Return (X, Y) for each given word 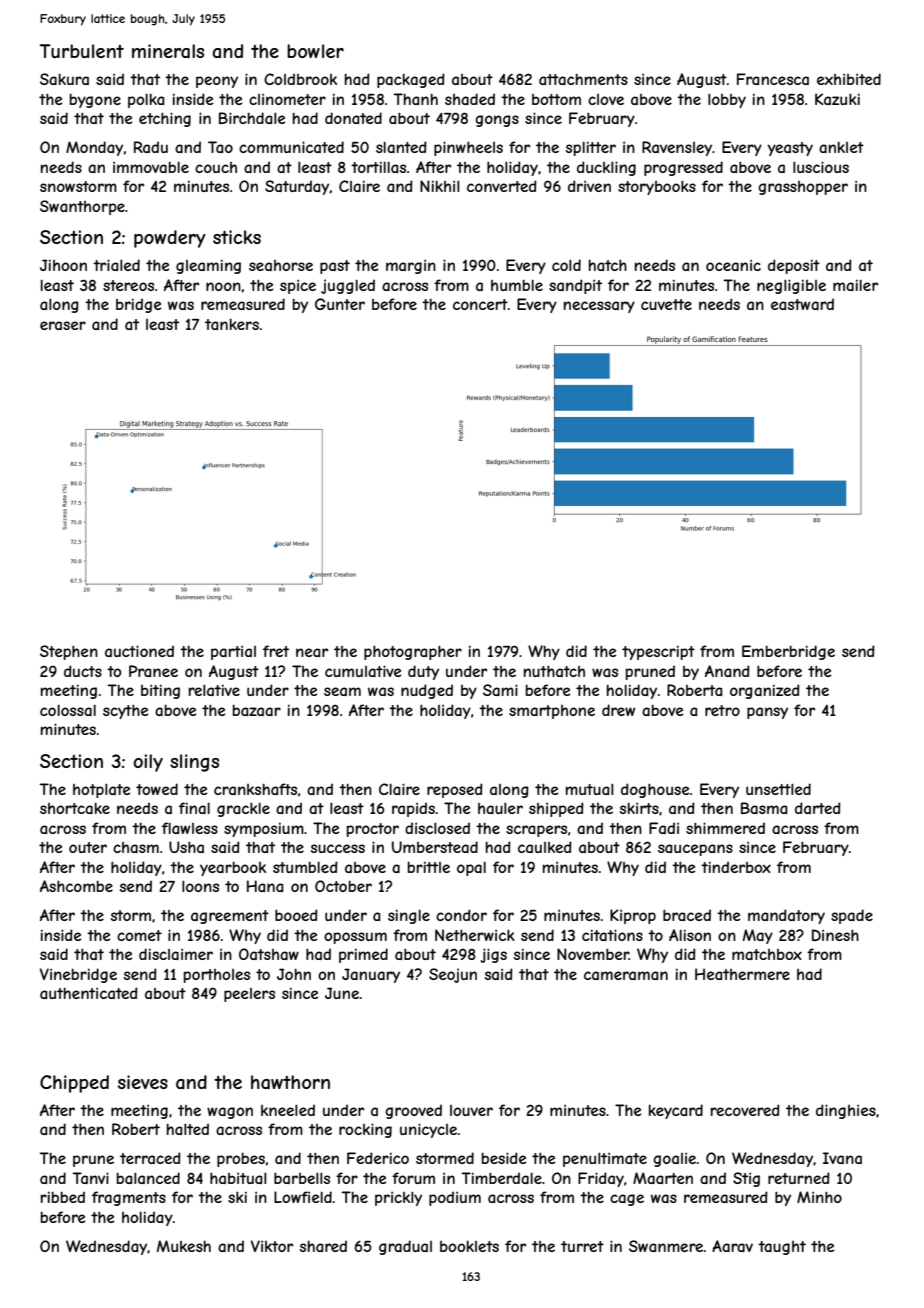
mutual (590, 789)
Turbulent (82, 51)
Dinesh (835, 935)
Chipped (74, 1084)
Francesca (773, 79)
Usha (186, 847)
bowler (315, 51)
